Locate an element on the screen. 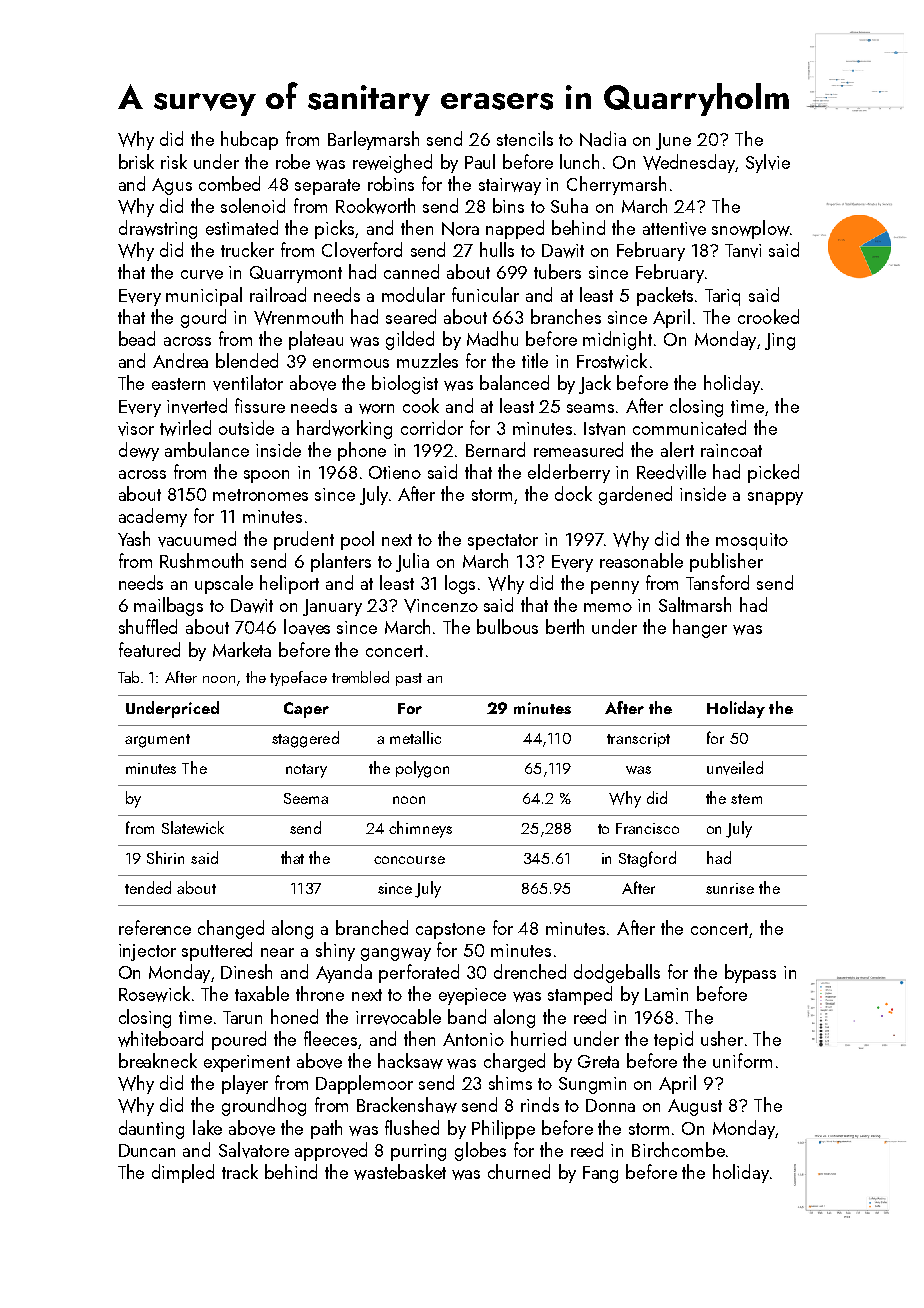 This screenshot has height=1308, width=924. argument is located at coordinates (157, 741).
